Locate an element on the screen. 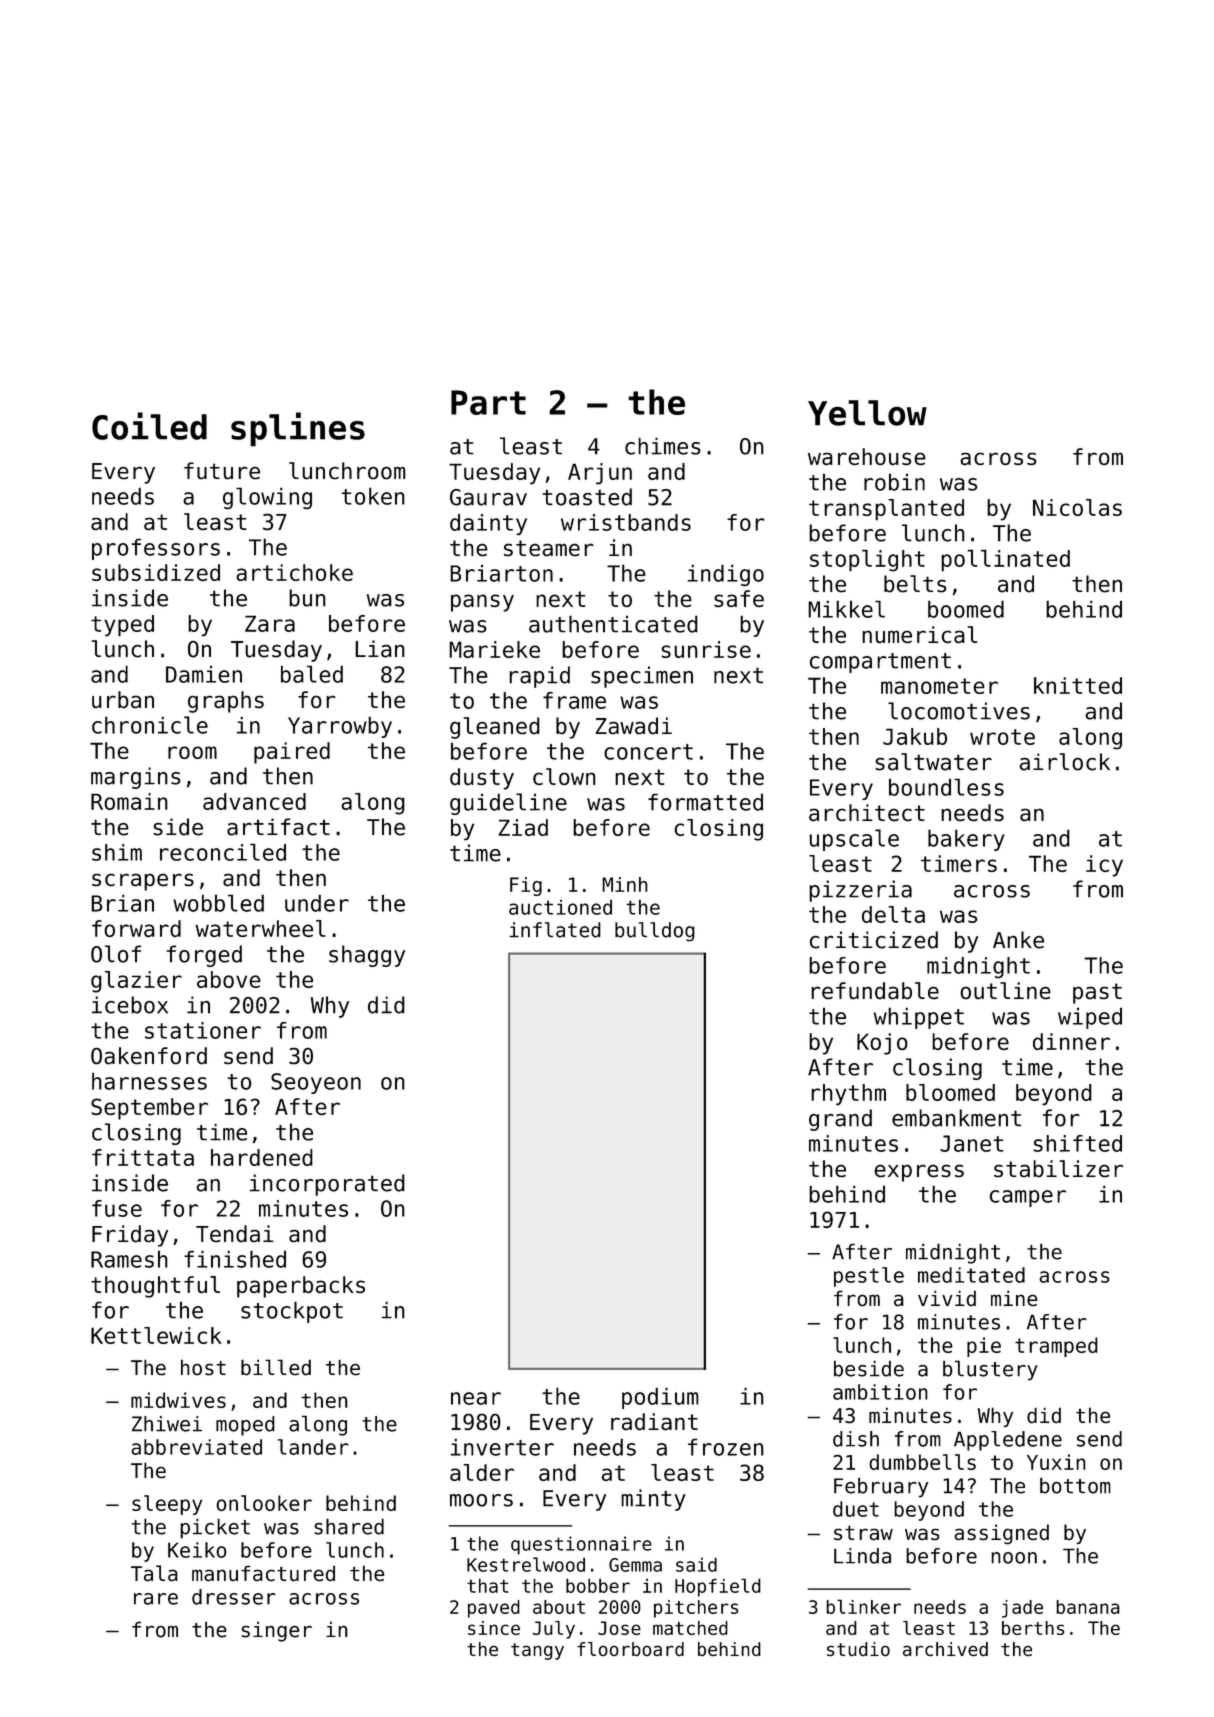 This screenshot has height=1717, width=1214. camper is located at coordinates (1027, 1198).
